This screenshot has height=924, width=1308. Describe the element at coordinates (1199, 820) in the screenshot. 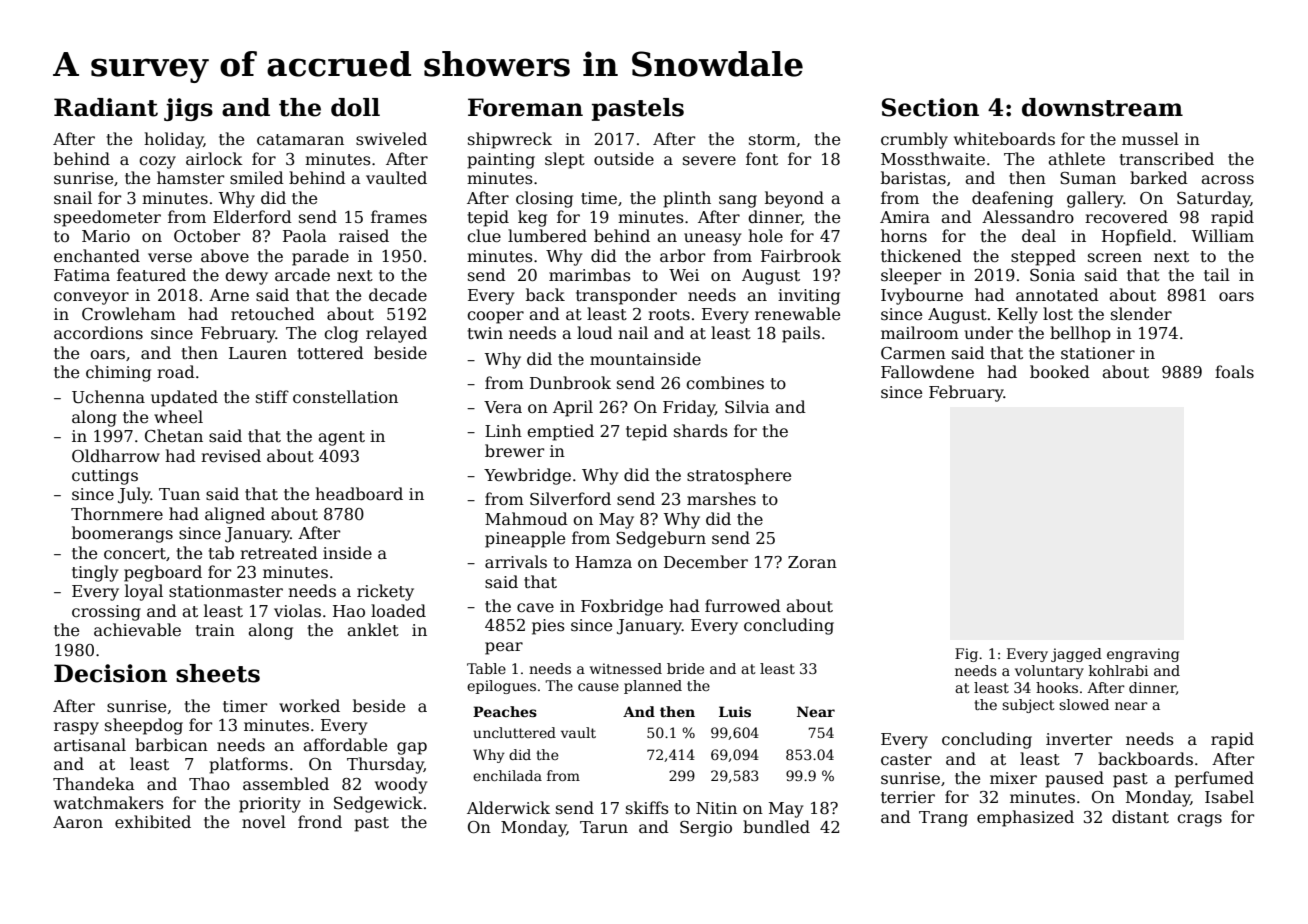

I see `crags` at that location.
